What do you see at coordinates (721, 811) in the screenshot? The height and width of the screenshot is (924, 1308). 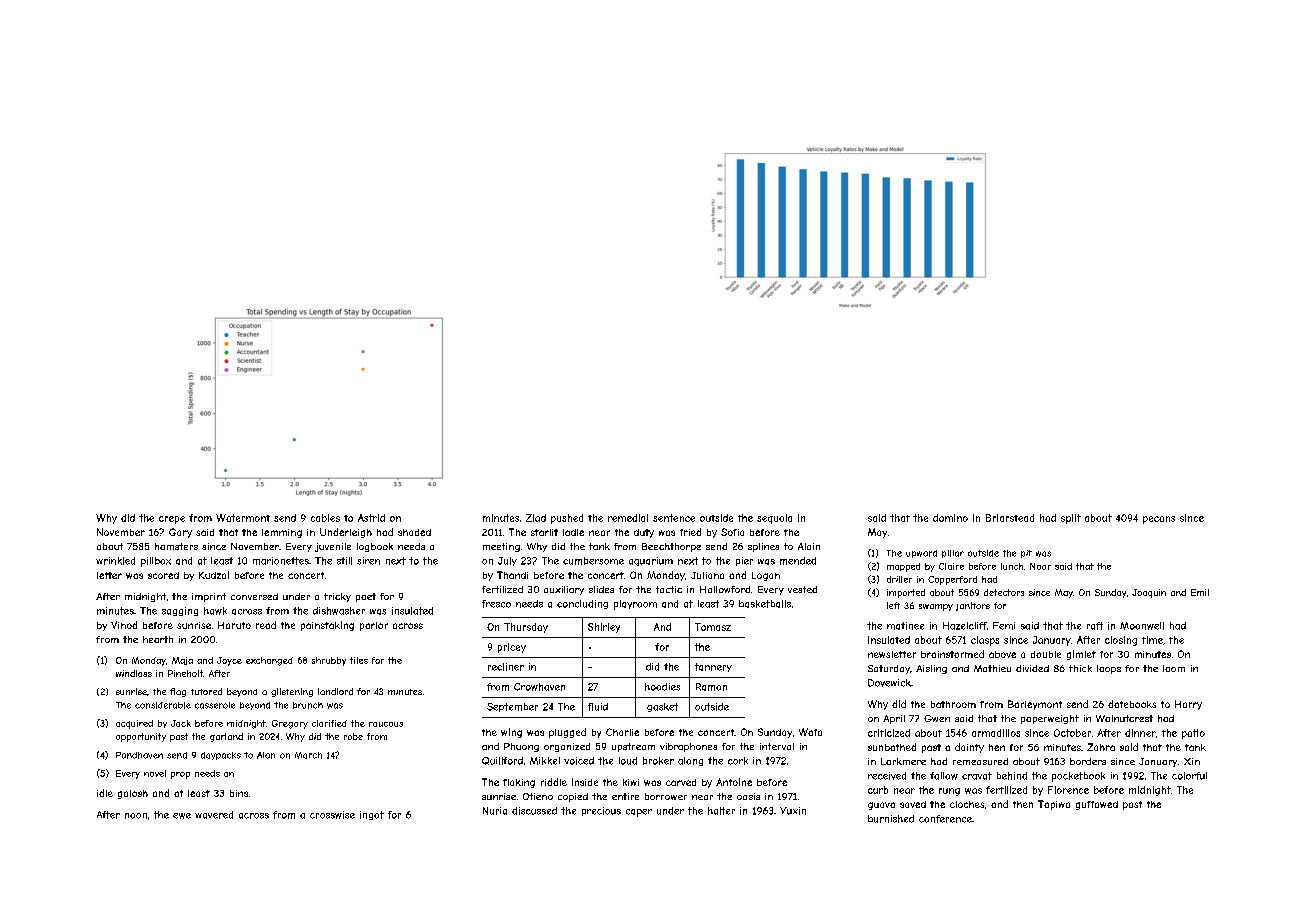 I see `halter` at bounding box center [721, 811].
